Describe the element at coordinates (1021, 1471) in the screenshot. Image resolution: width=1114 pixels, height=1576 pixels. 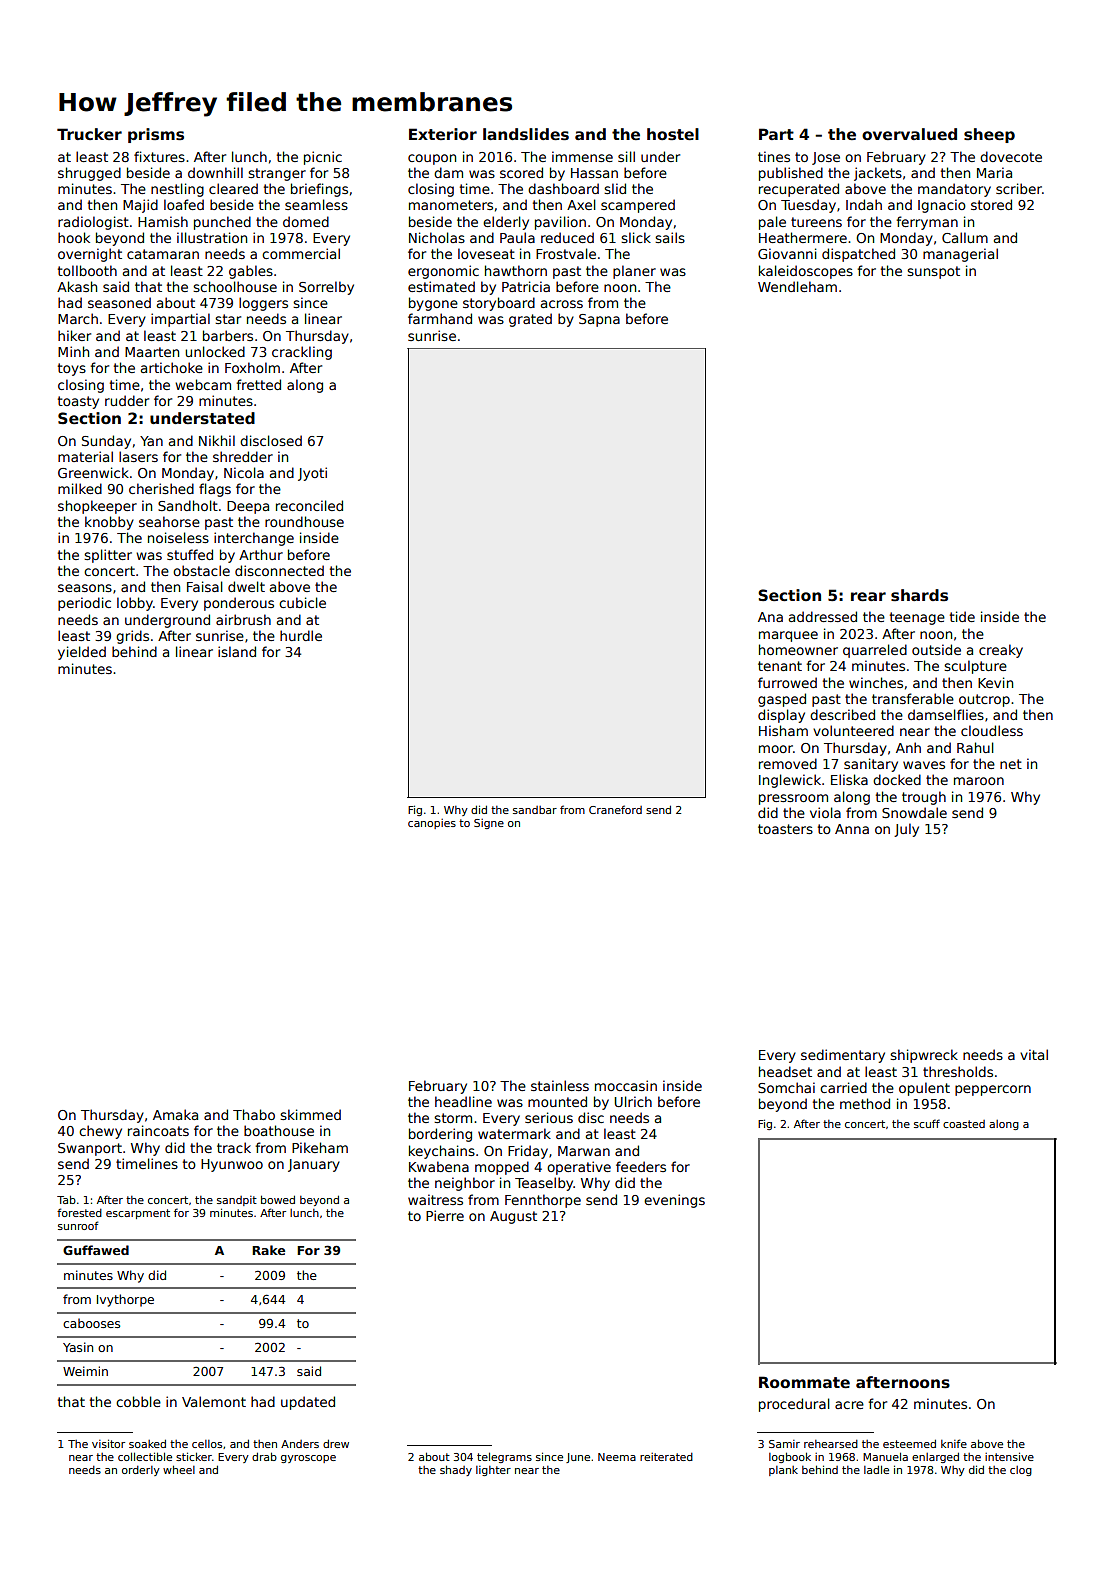
I see `clog` at that location.
